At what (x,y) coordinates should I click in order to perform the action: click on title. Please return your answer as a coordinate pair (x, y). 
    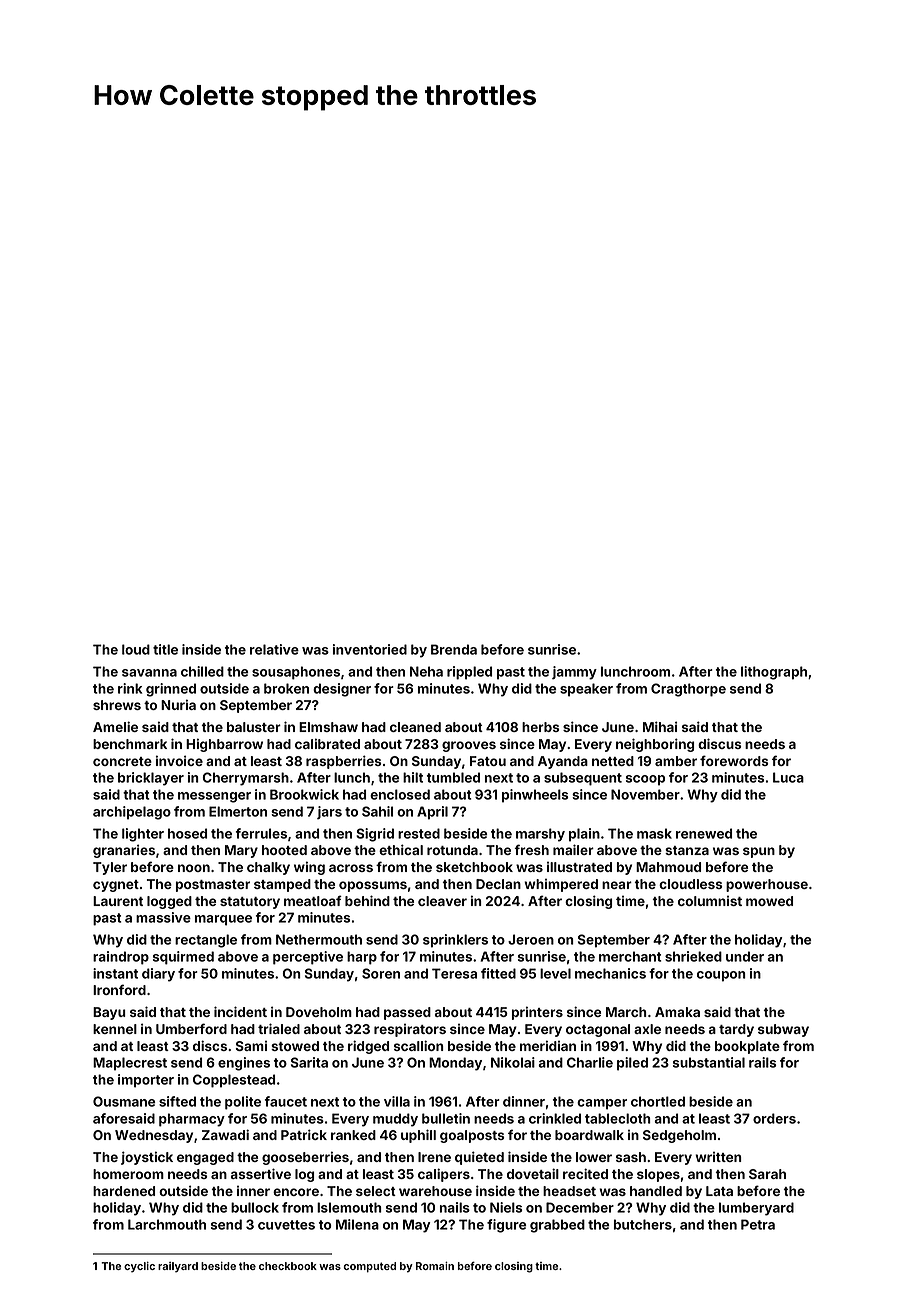
    Looking at the image, I should click on (165, 649).
